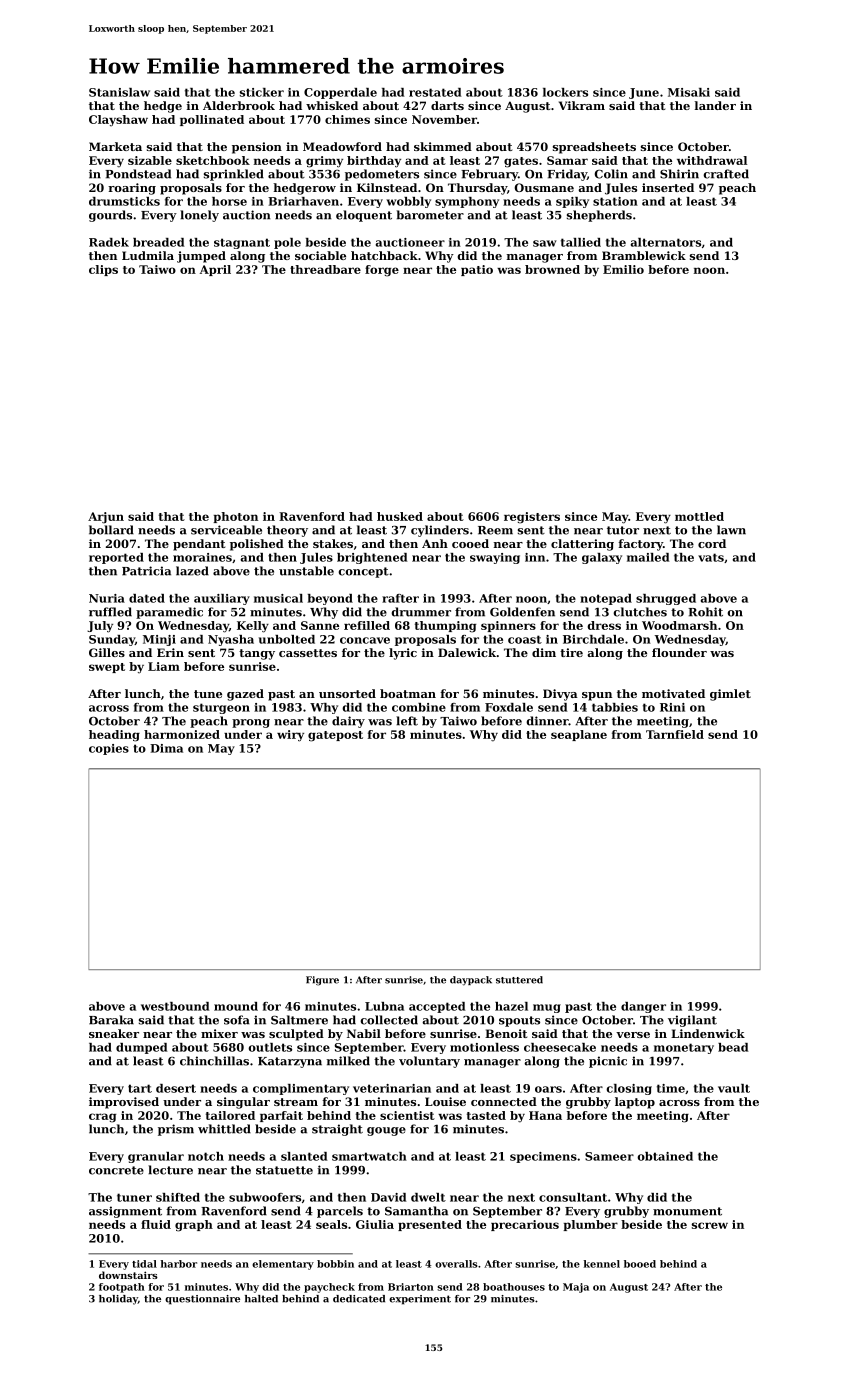 The width and height of the document is (849, 1400). I want to click on brightened, so click(372, 558).
